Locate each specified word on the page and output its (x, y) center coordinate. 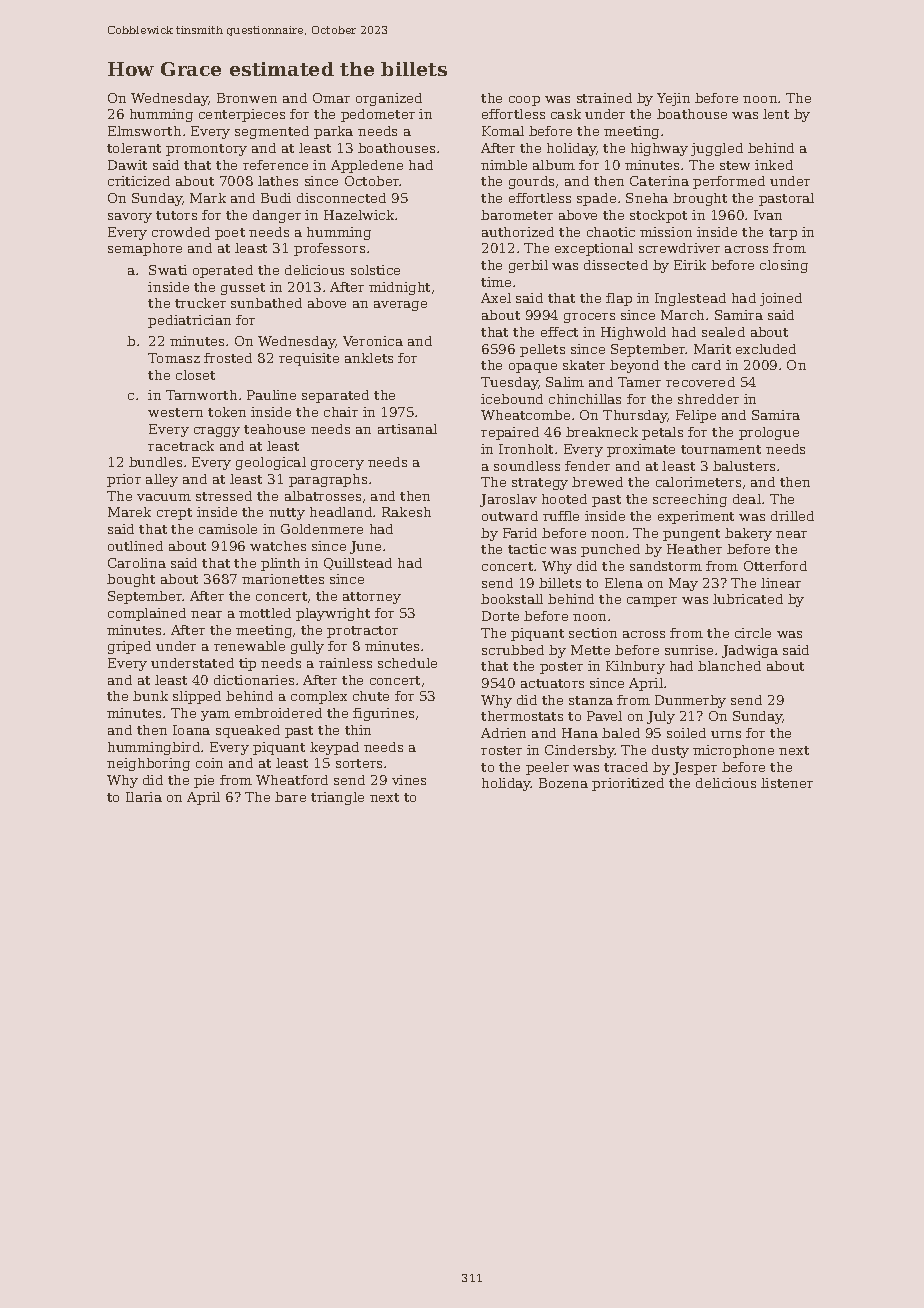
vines (409, 780)
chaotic (611, 232)
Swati (168, 270)
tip (247, 664)
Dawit (127, 165)
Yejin (673, 99)
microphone (733, 751)
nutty (287, 514)
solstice (375, 270)
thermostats (522, 716)
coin (209, 763)
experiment (696, 517)
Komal (503, 131)
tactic (527, 549)
